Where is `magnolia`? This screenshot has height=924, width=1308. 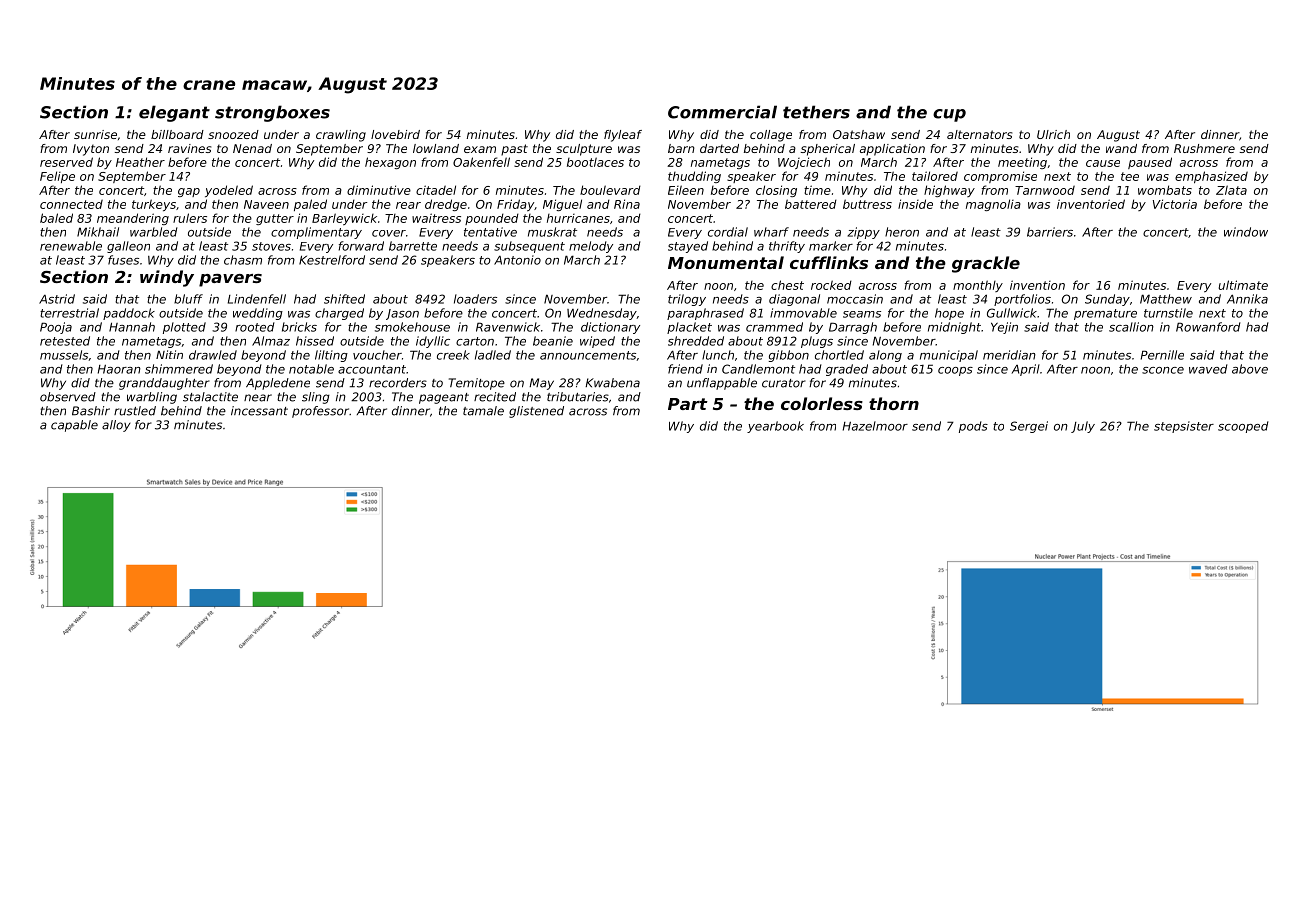
magnolia is located at coordinates (993, 205).
